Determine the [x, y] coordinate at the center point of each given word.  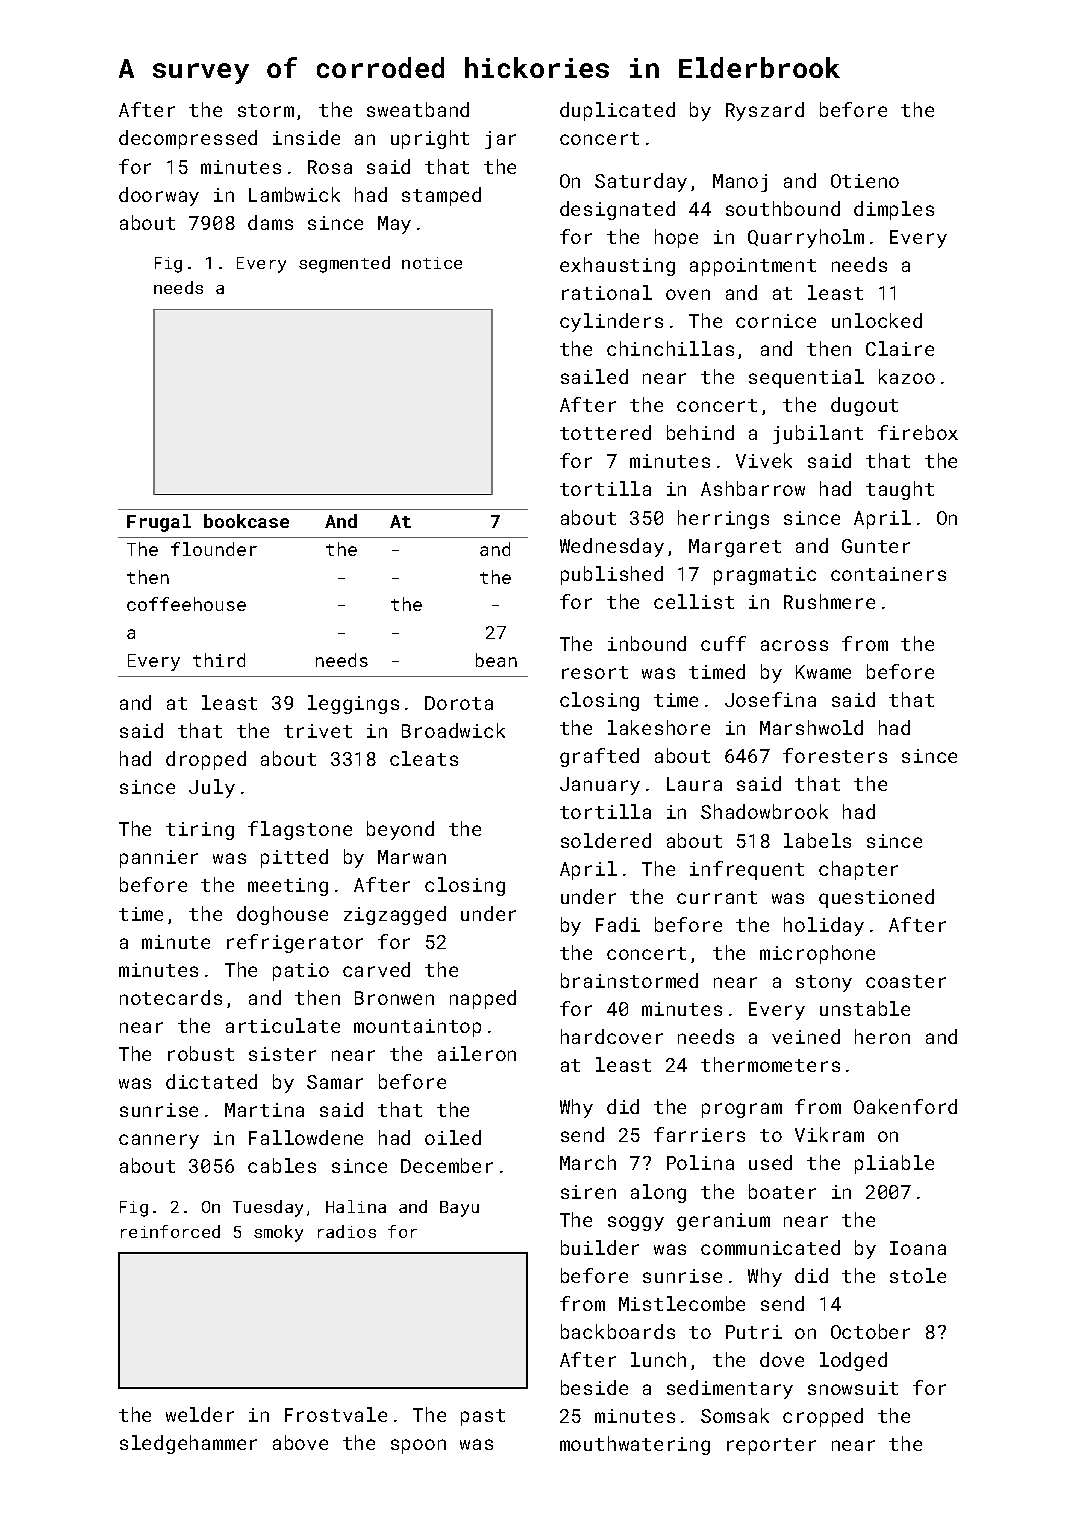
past [483, 1417]
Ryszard [765, 111]
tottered [605, 432]
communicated [770, 1247]
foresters [835, 755]
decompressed [188, 139]
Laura [694, 784]
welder [200, 1414]
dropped [206, 760]
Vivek [764, 460]
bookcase [246, 521]
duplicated [617, 111]
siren [588, 1192]
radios [347, 1231]
